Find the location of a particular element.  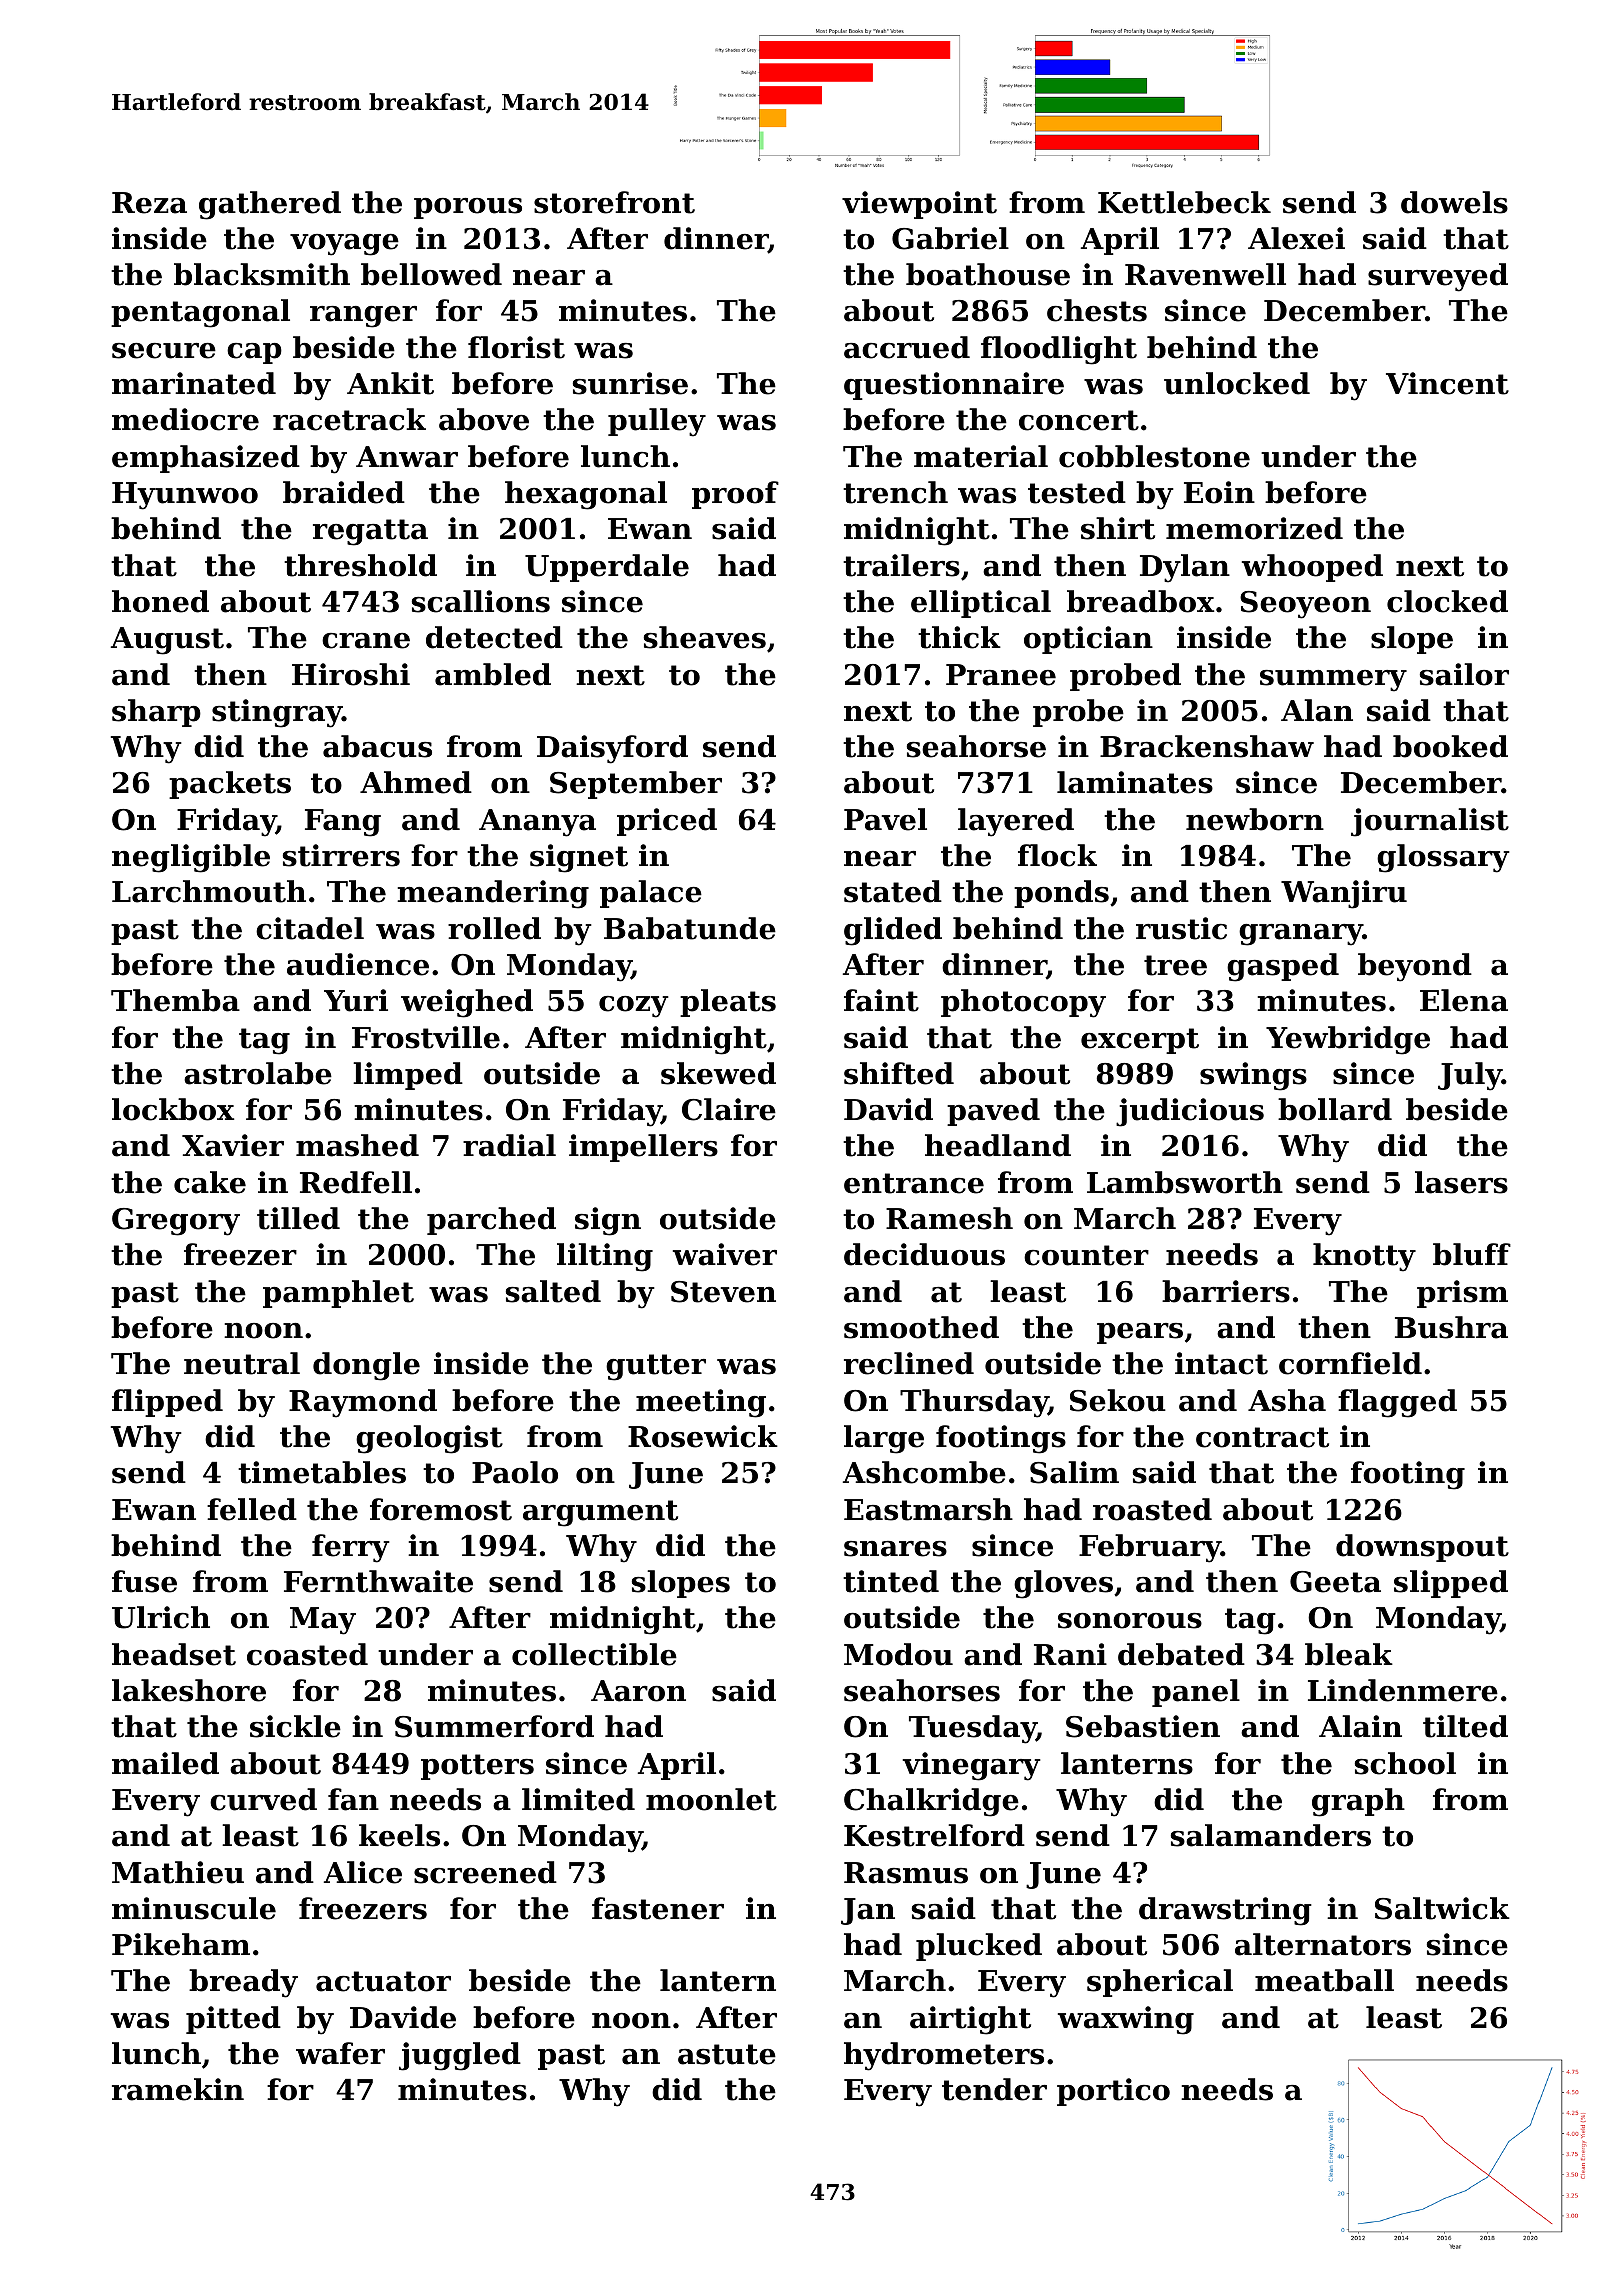

stingray is located at coordinates (277, 713).
